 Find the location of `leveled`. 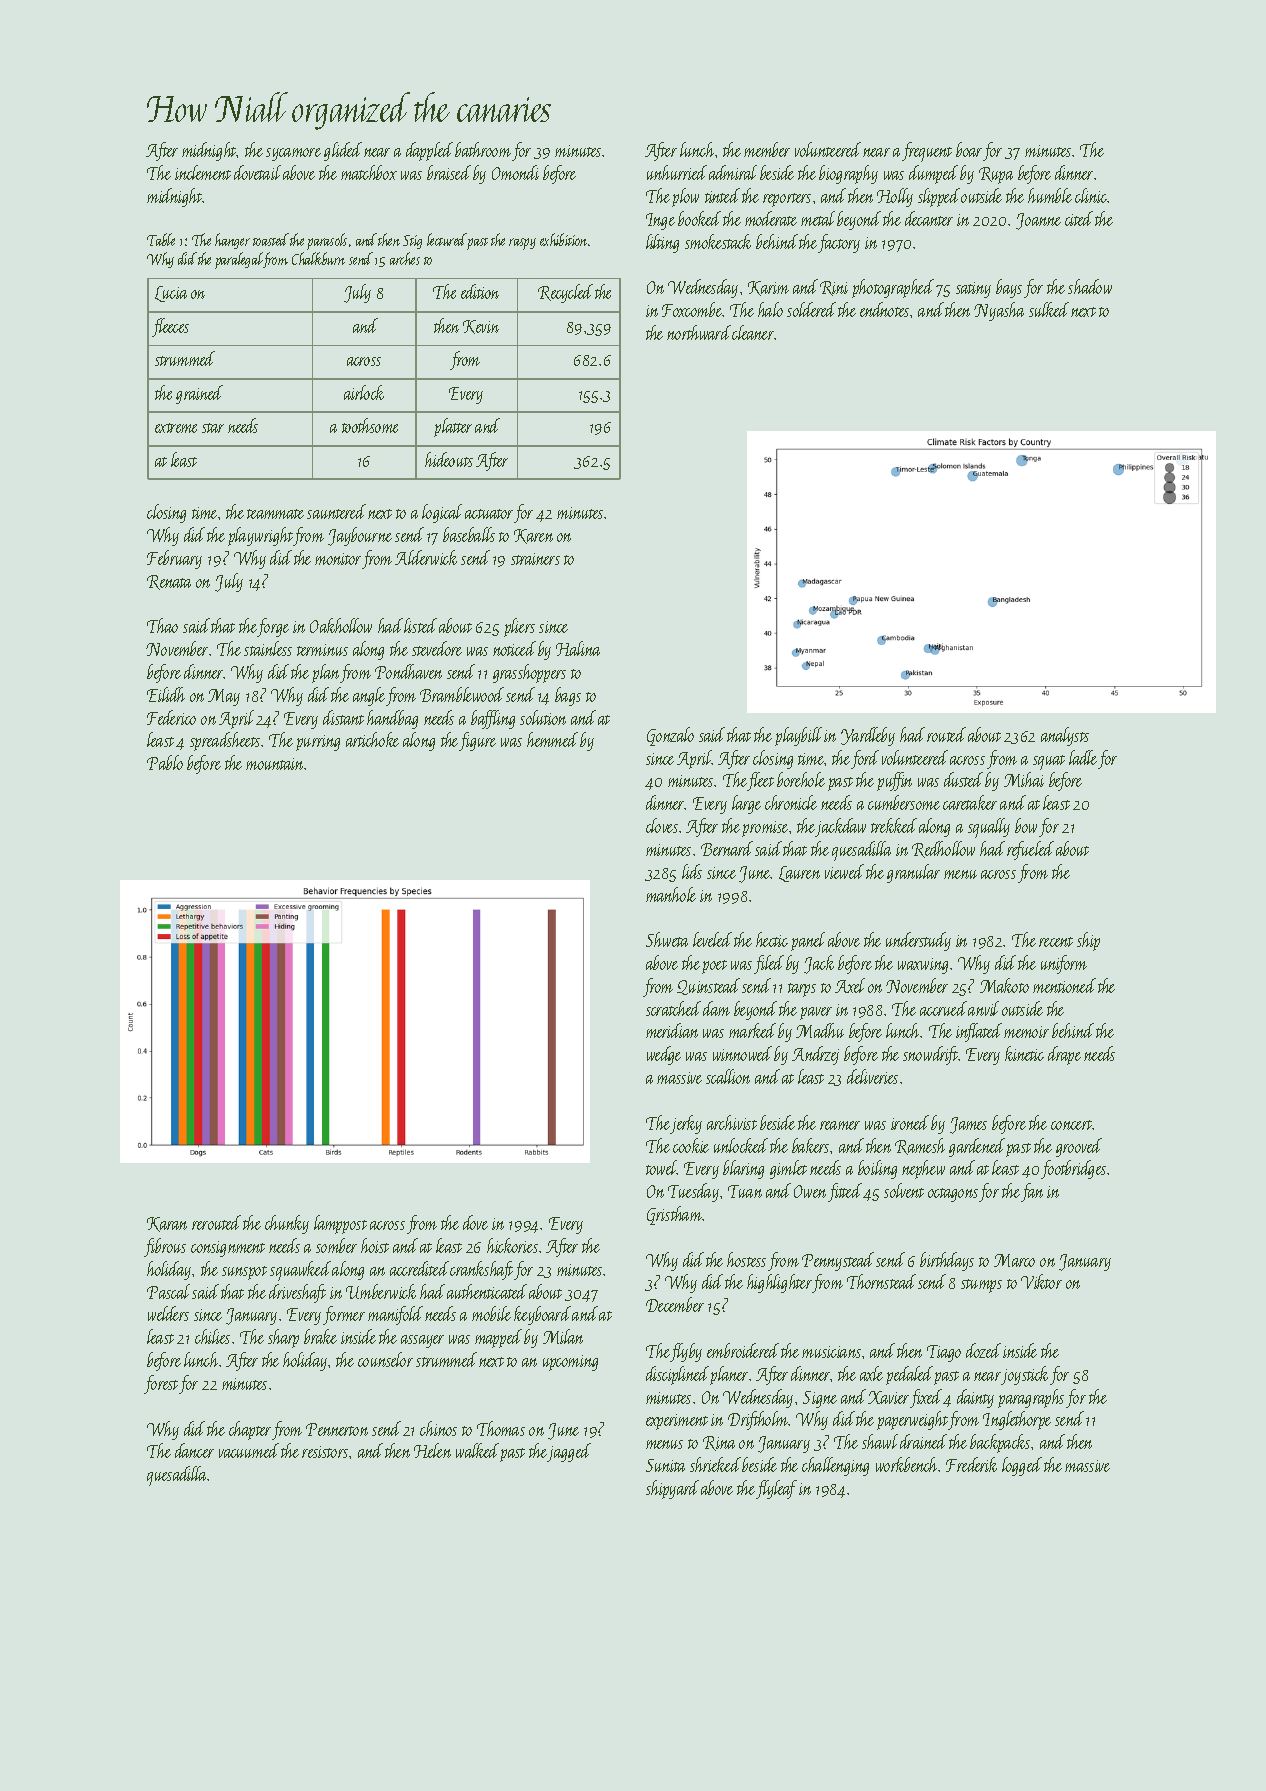

leveled is located at coordinates (712, 939).
